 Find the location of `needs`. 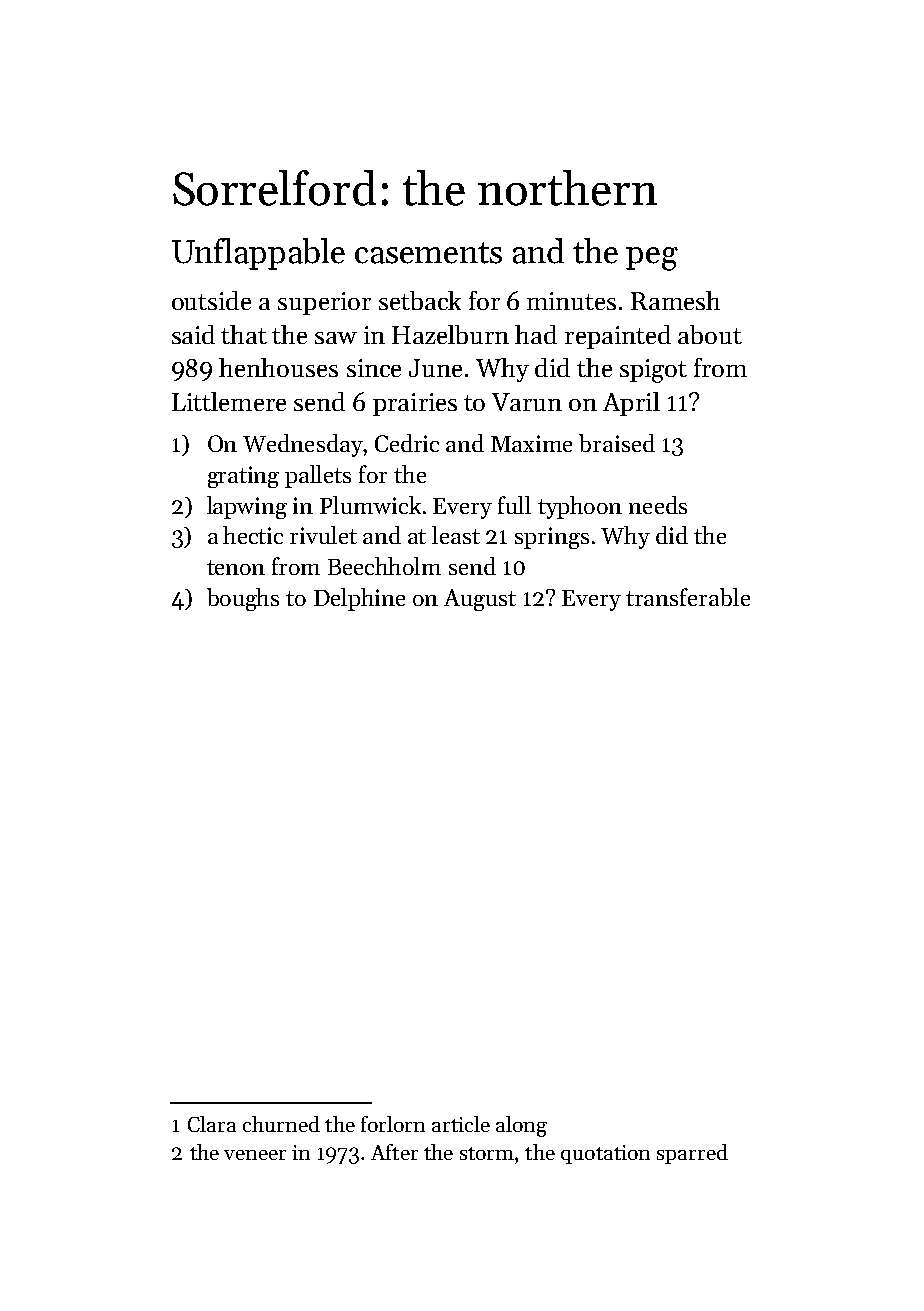

needs is located at coordinates (658, 505).
